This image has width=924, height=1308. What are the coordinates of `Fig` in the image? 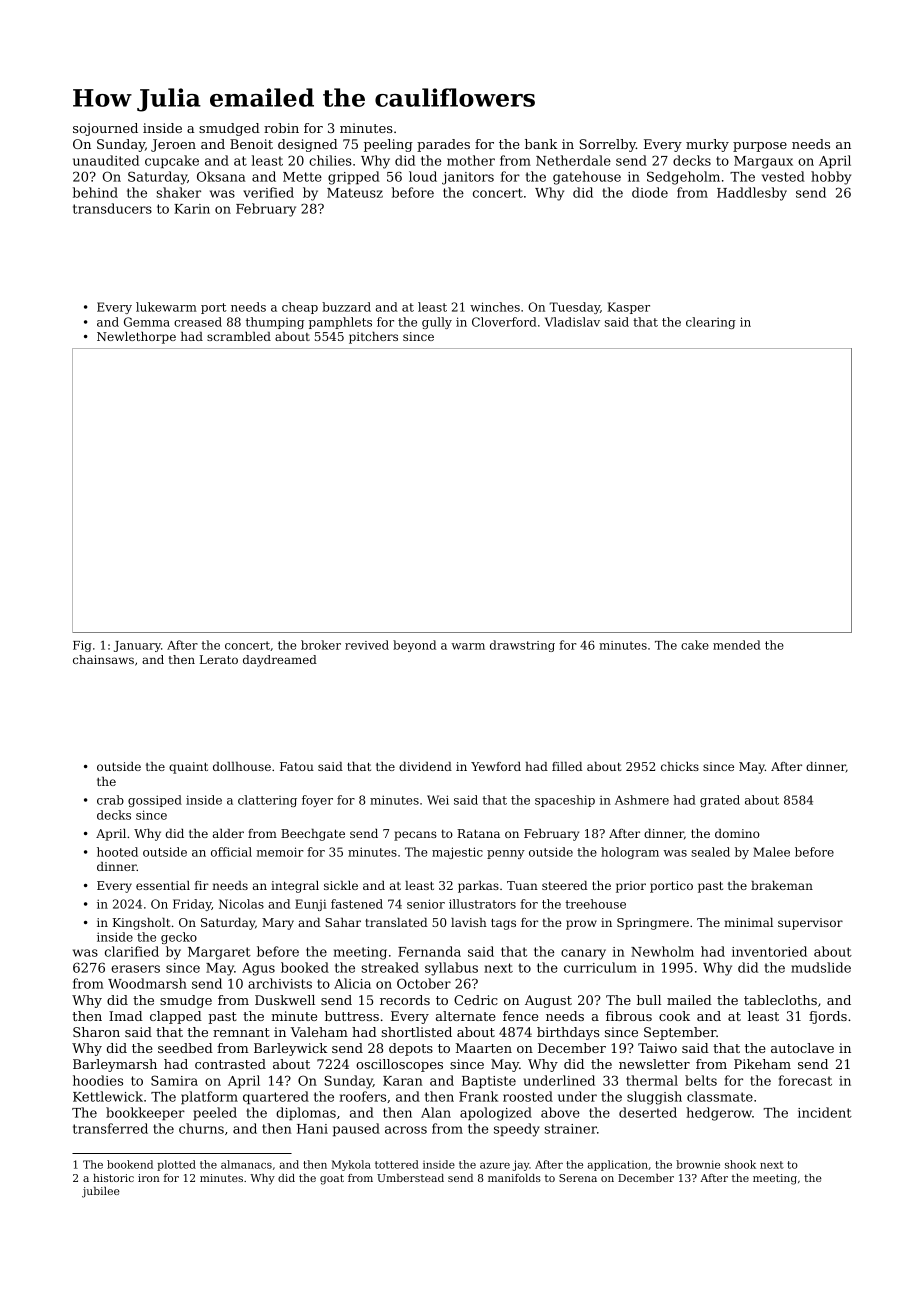 It's located at (82, 646).
